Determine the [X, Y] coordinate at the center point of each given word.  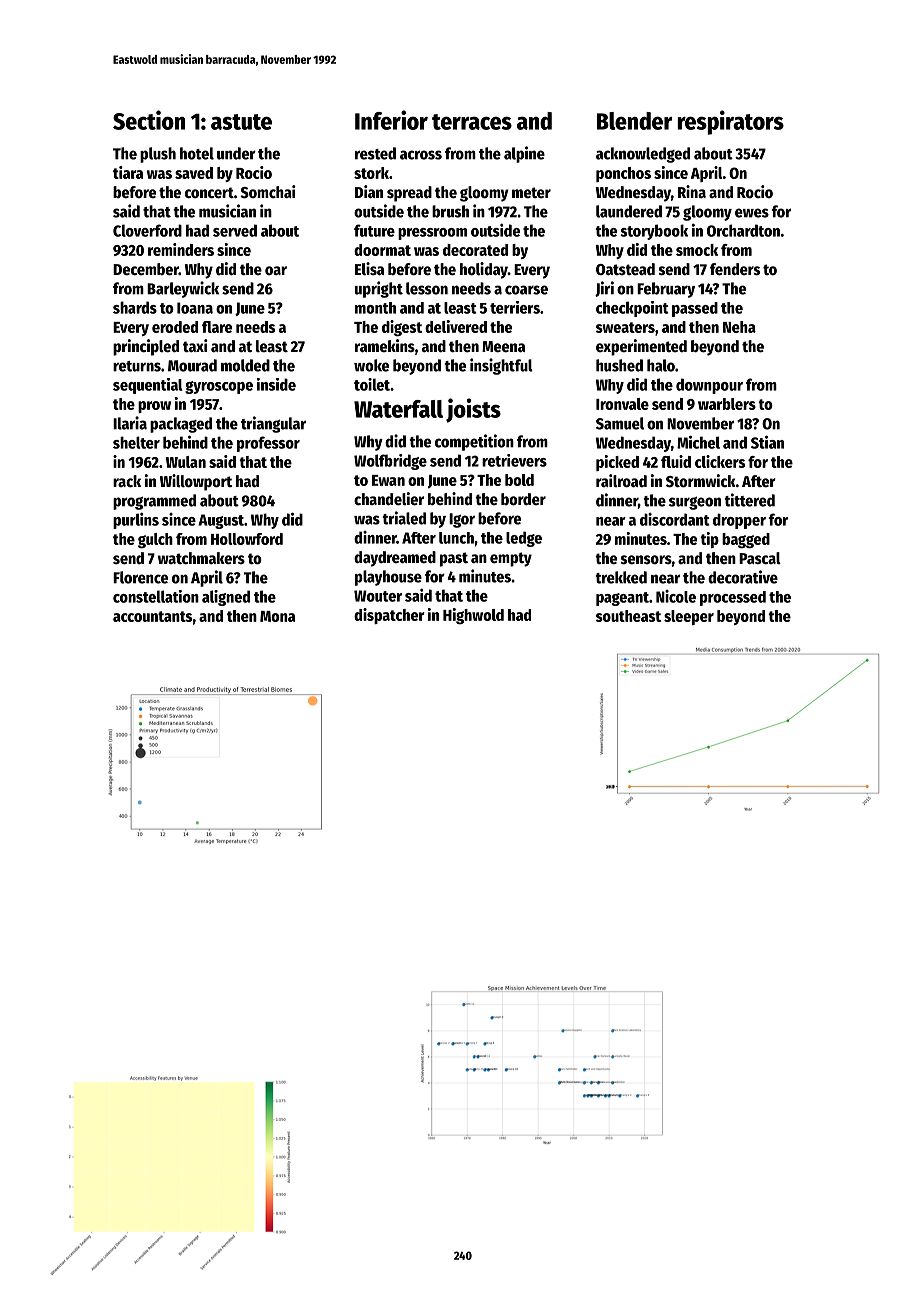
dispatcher [389, 616]
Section [149, 120]
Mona [277, 616]
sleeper [689, 617]
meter [531, 193]
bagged [746, 540]
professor [268, 444]
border [523, 499]
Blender [634, 121]
